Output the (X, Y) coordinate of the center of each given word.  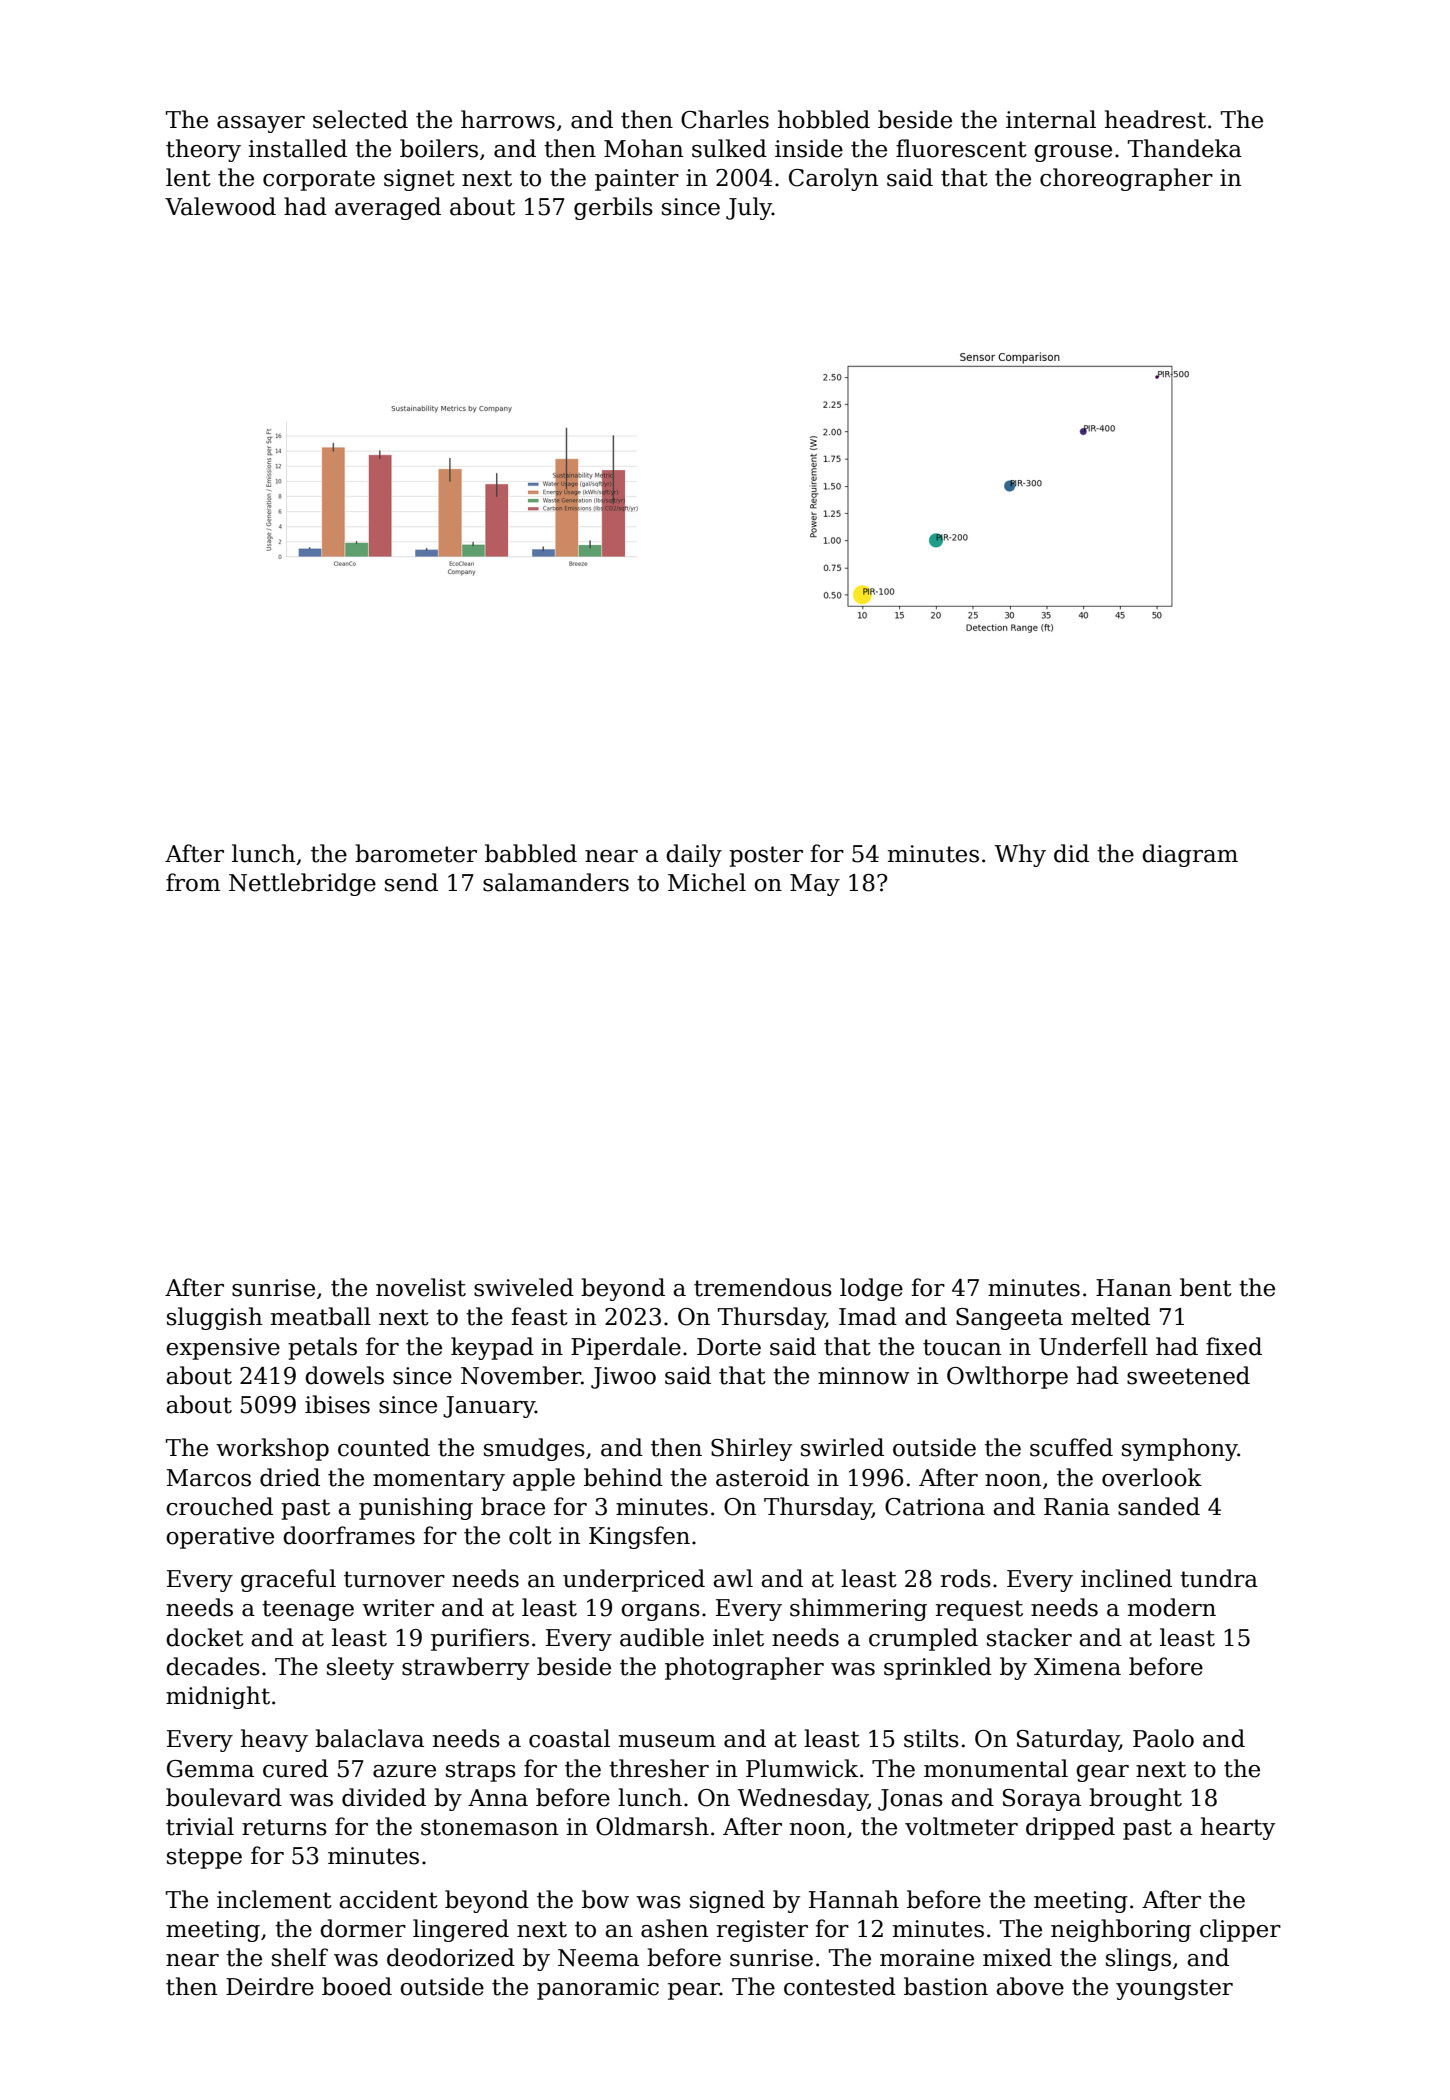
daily (694, 855)
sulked (729, 148)
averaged (388, 208)
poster (766, 856)
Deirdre (270, 1986)
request (979, 1610)
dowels (344, 1375)
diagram (1190, 855)
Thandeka (1185, 148)
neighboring (1121, 1930)
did (1071, 853)
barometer (416, 853)
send (411, 882)
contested (840, 1986)
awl (733, 1578)
